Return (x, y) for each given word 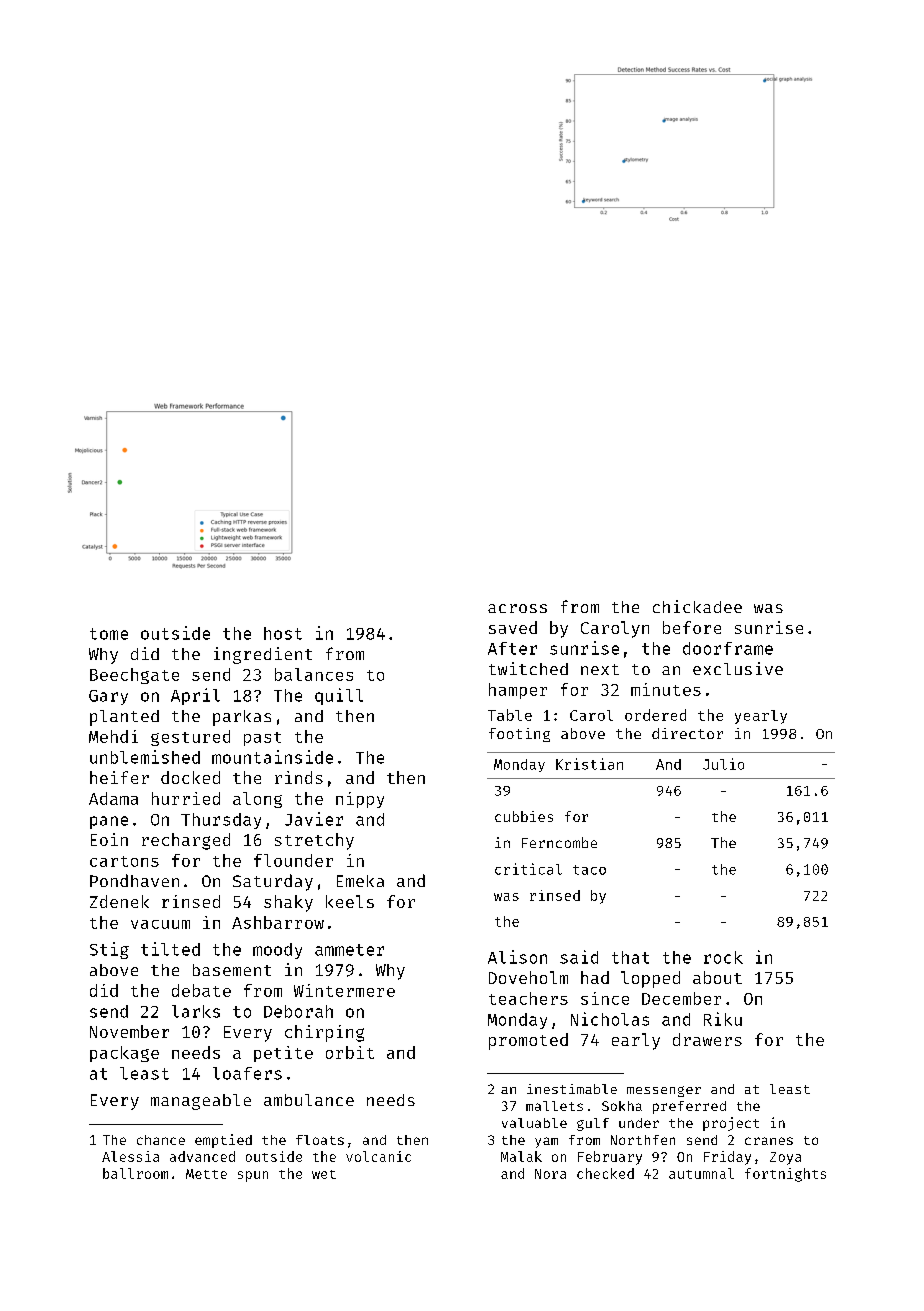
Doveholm (528, 977)
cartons (124, 861)
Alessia (130, 1156)
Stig (109, 950)
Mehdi (113, 736)
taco (589, 870)
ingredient (263, 655)
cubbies (524, 816)
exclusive (738, 668)
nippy (360, 800)
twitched (528, 668)
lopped (650, 979)
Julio (723, 764)
